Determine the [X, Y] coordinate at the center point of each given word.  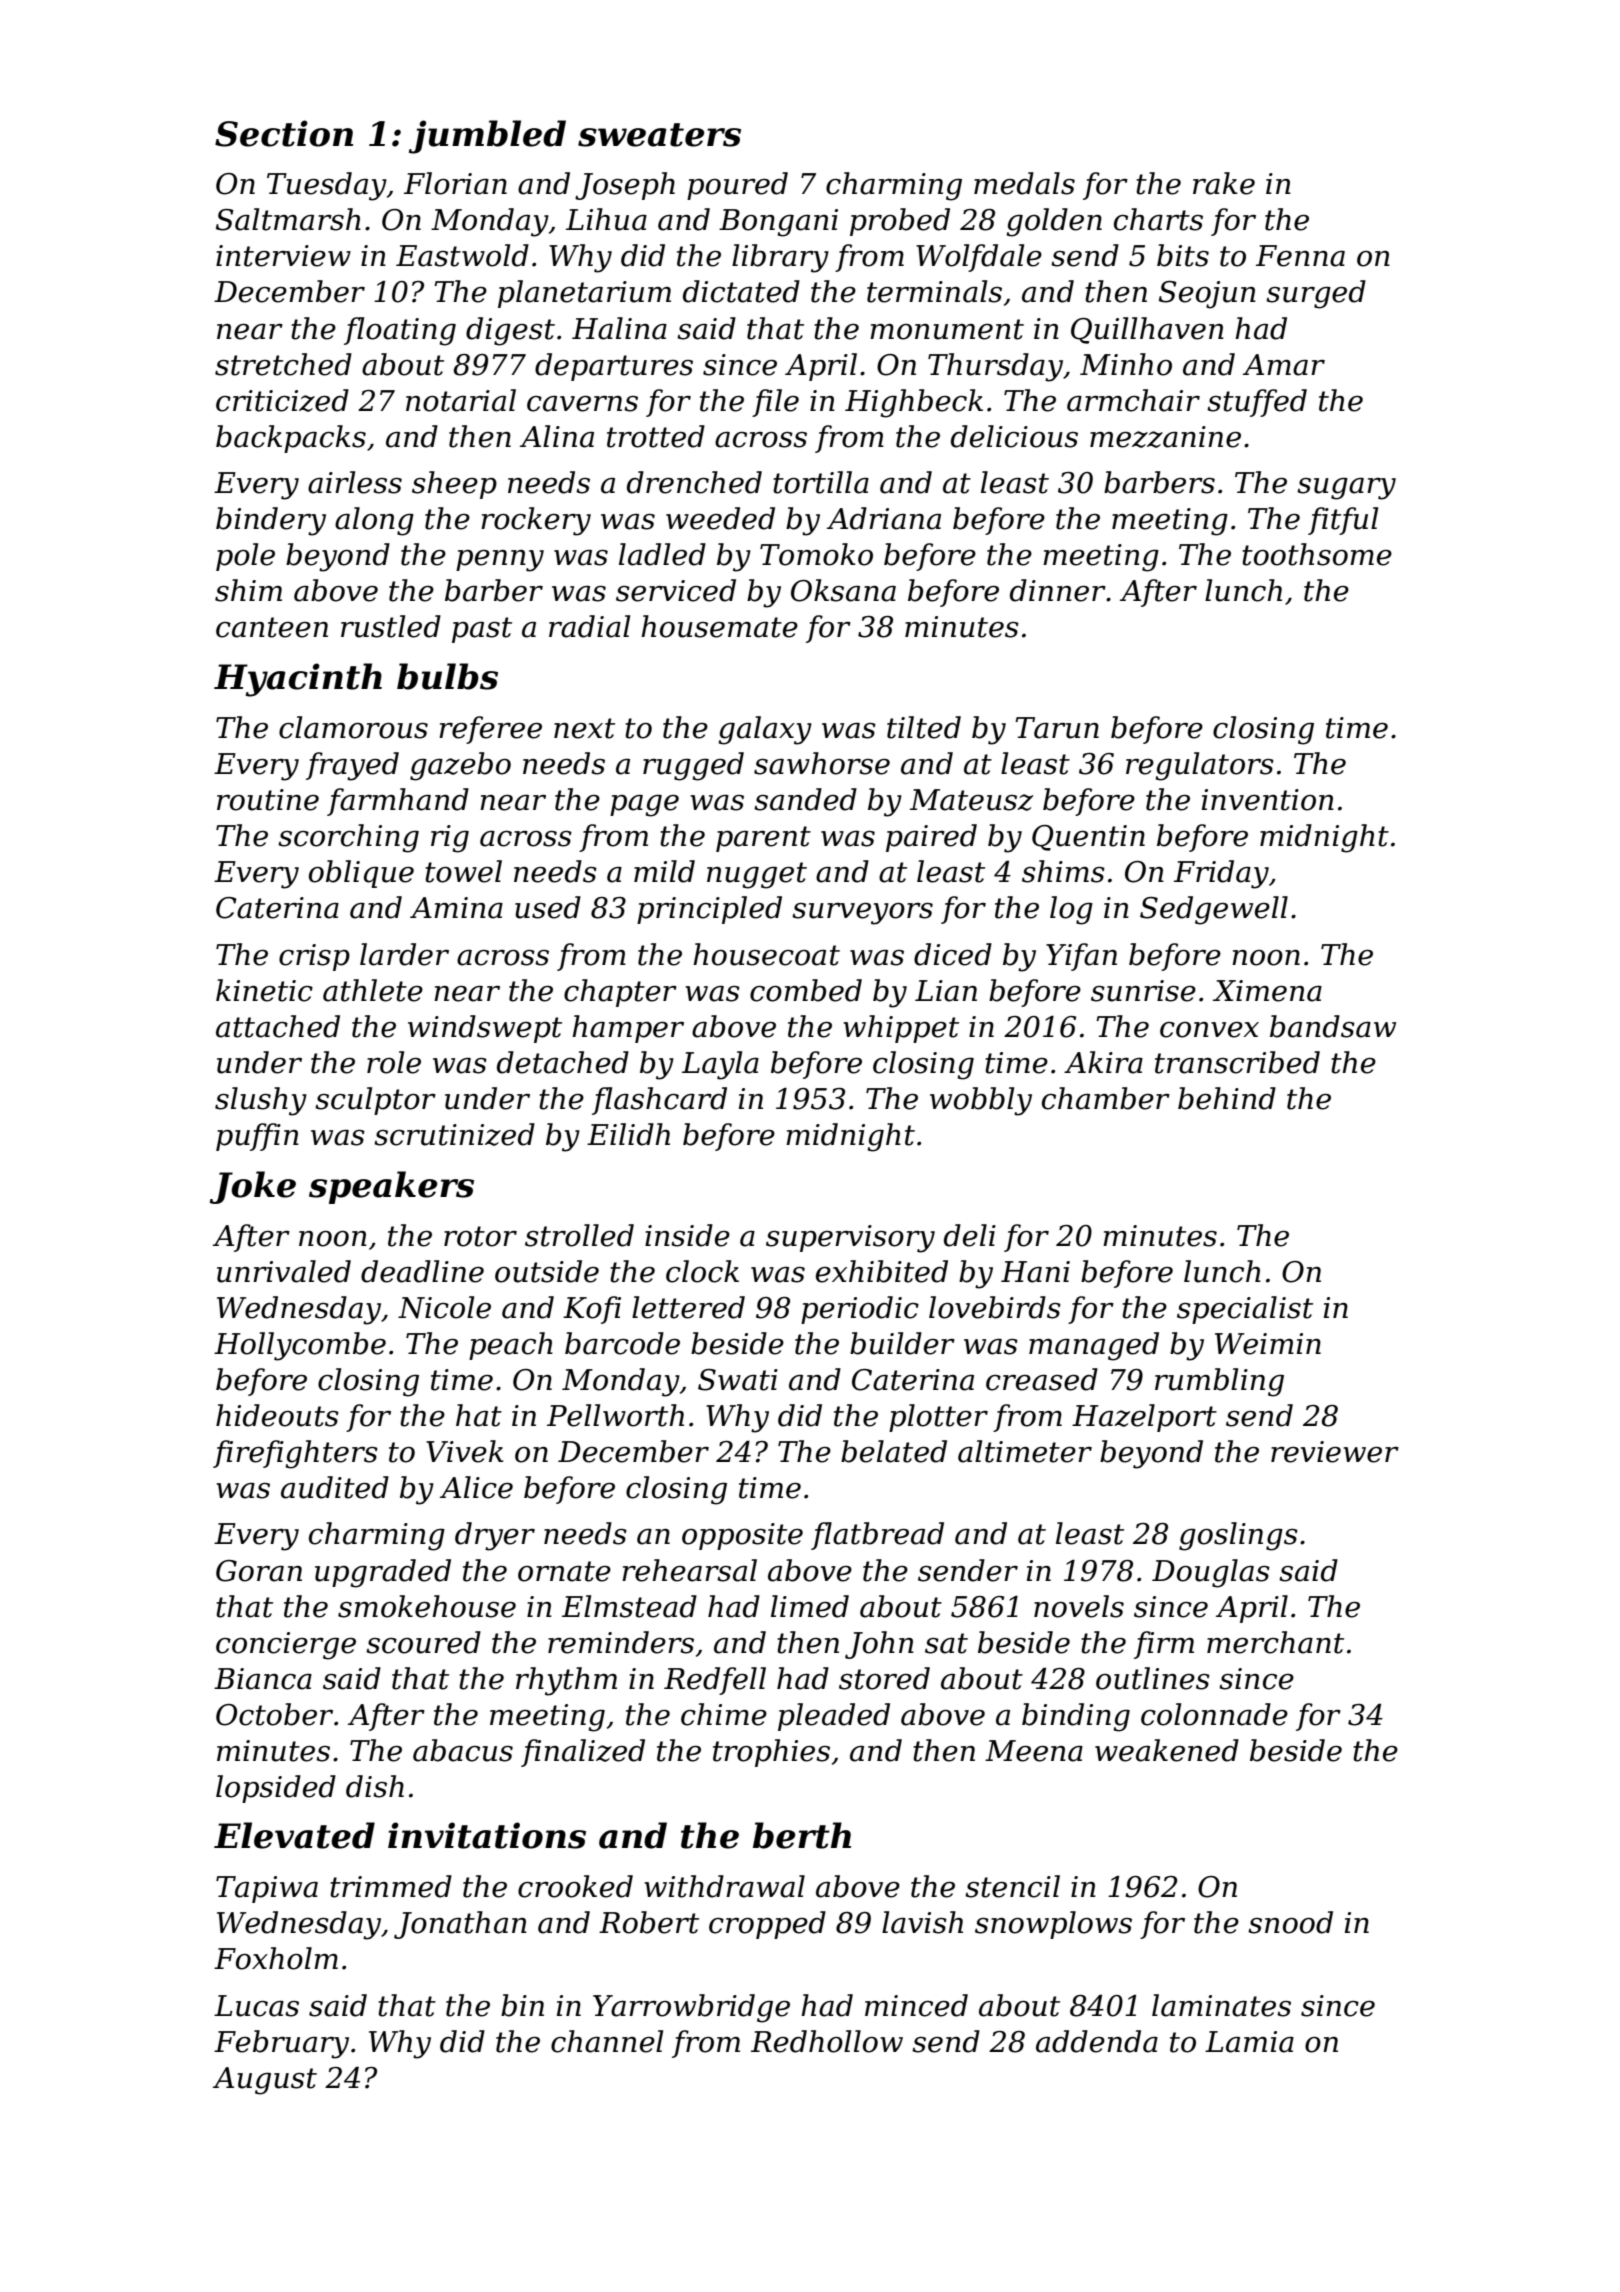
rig [450, 839]
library [780, 258]
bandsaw [1333, 1026]
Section [284, 133]
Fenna [1300, 256]
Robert [649, 1922]
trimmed [391, 1886]
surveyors [862, 914]
